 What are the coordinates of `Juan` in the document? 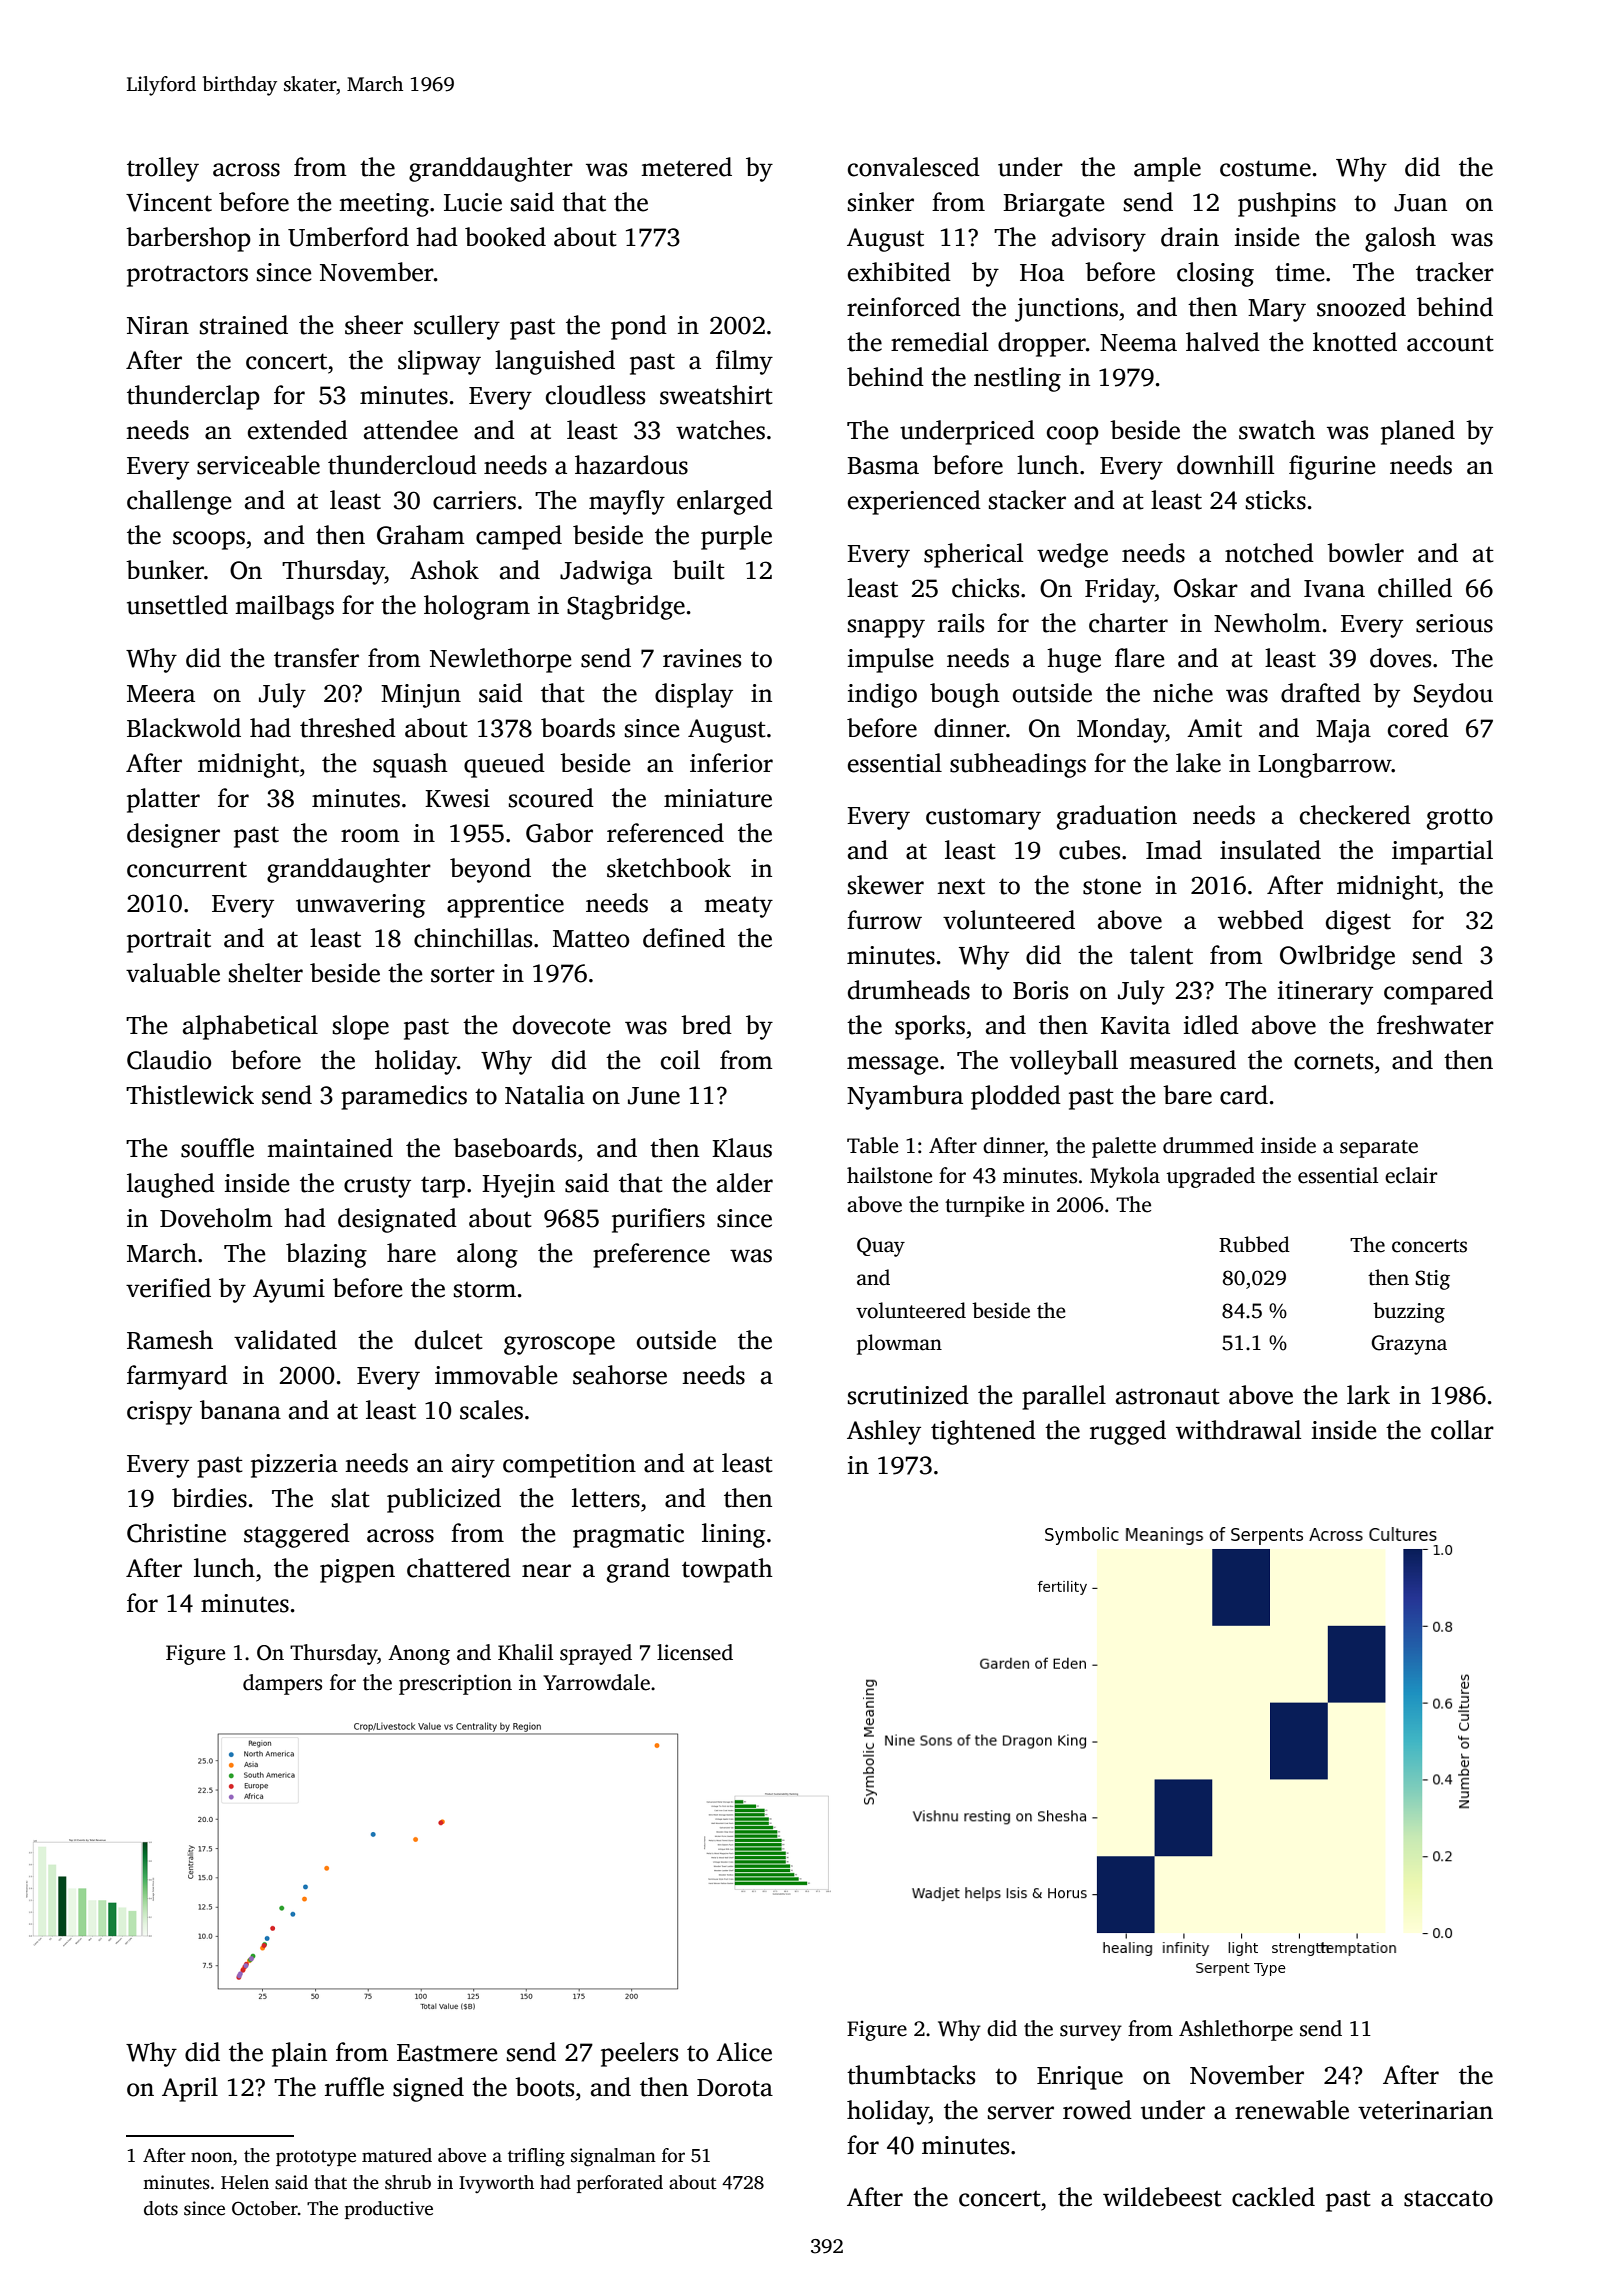 It's located at (1420, 203).
